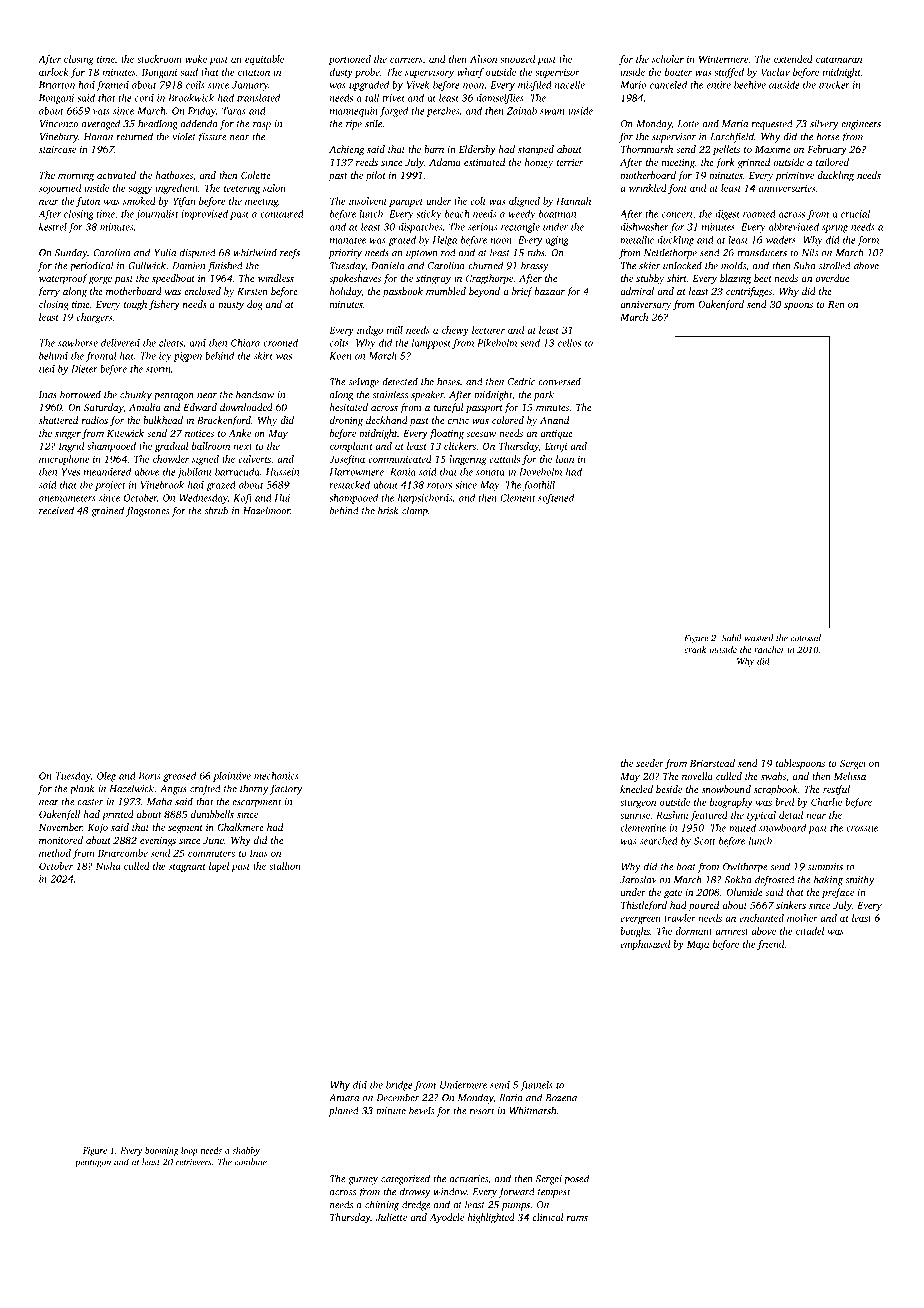 The image size is (924, 1308). Describe the element at coordinates (415, 511) in the screenshot. I see `clamp` at that location.
